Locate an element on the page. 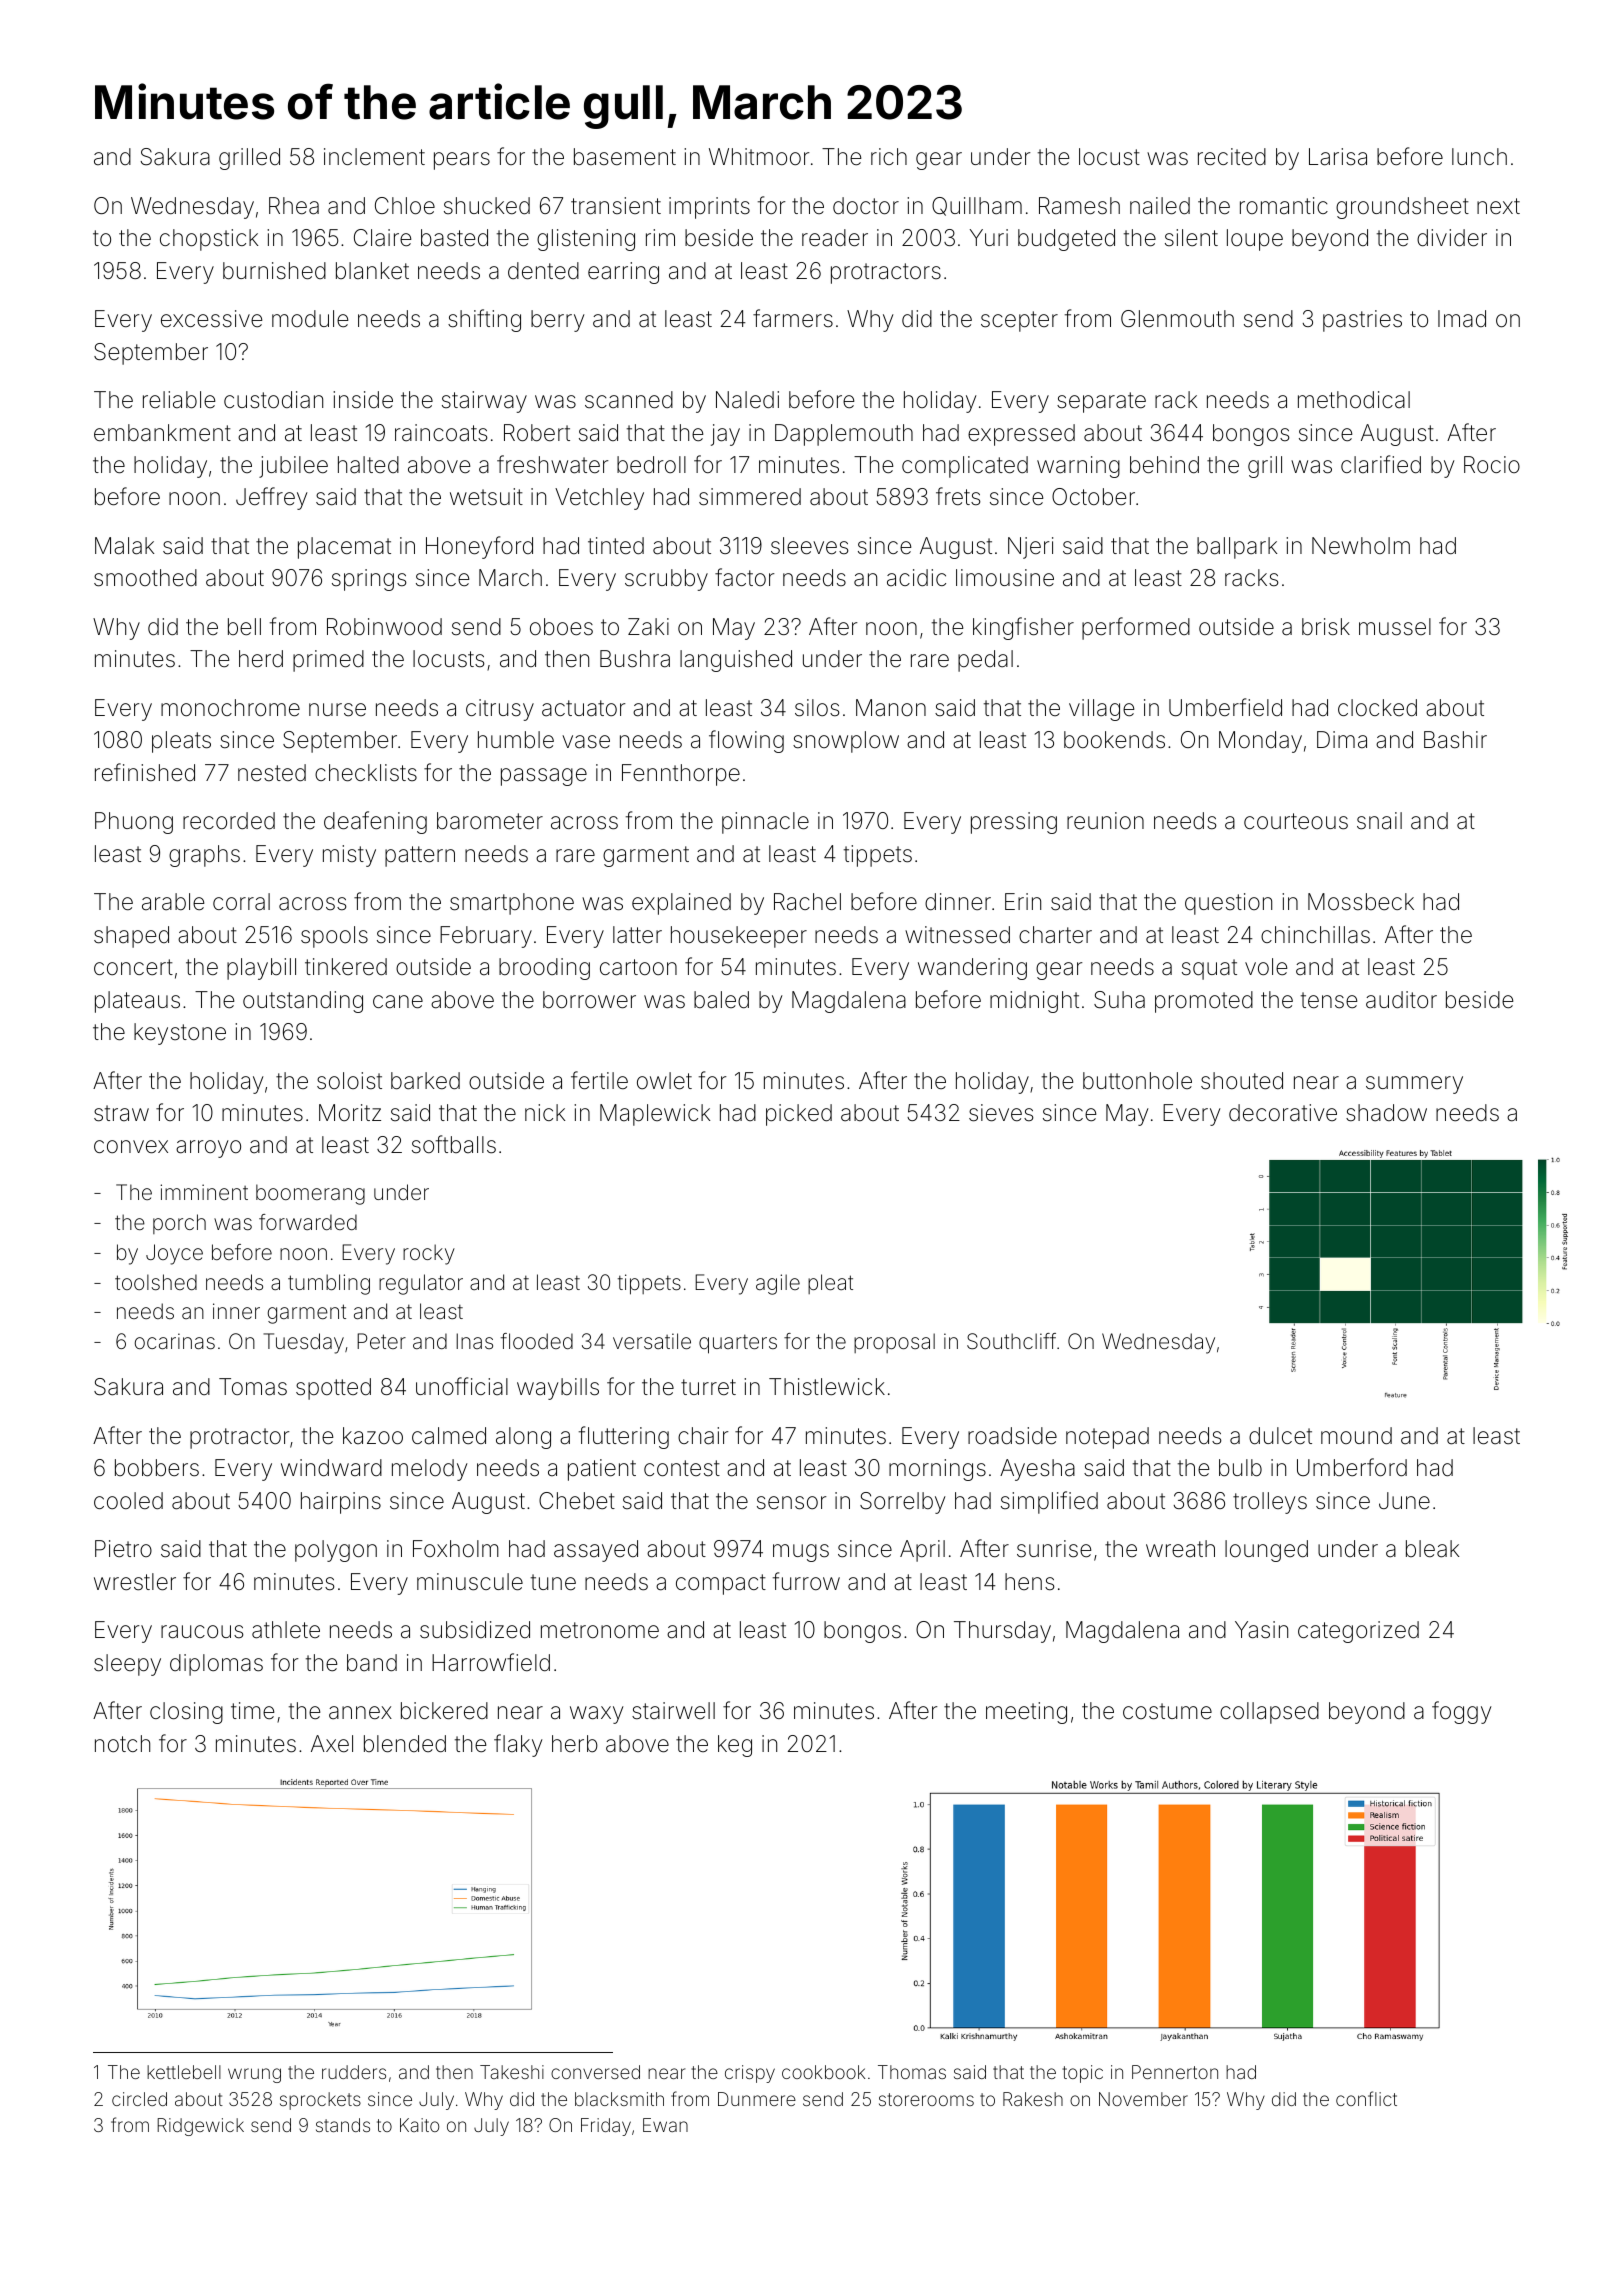 The height and width of the page is (2292, 1620). tumbling is located at coordinates (329, 1284).
